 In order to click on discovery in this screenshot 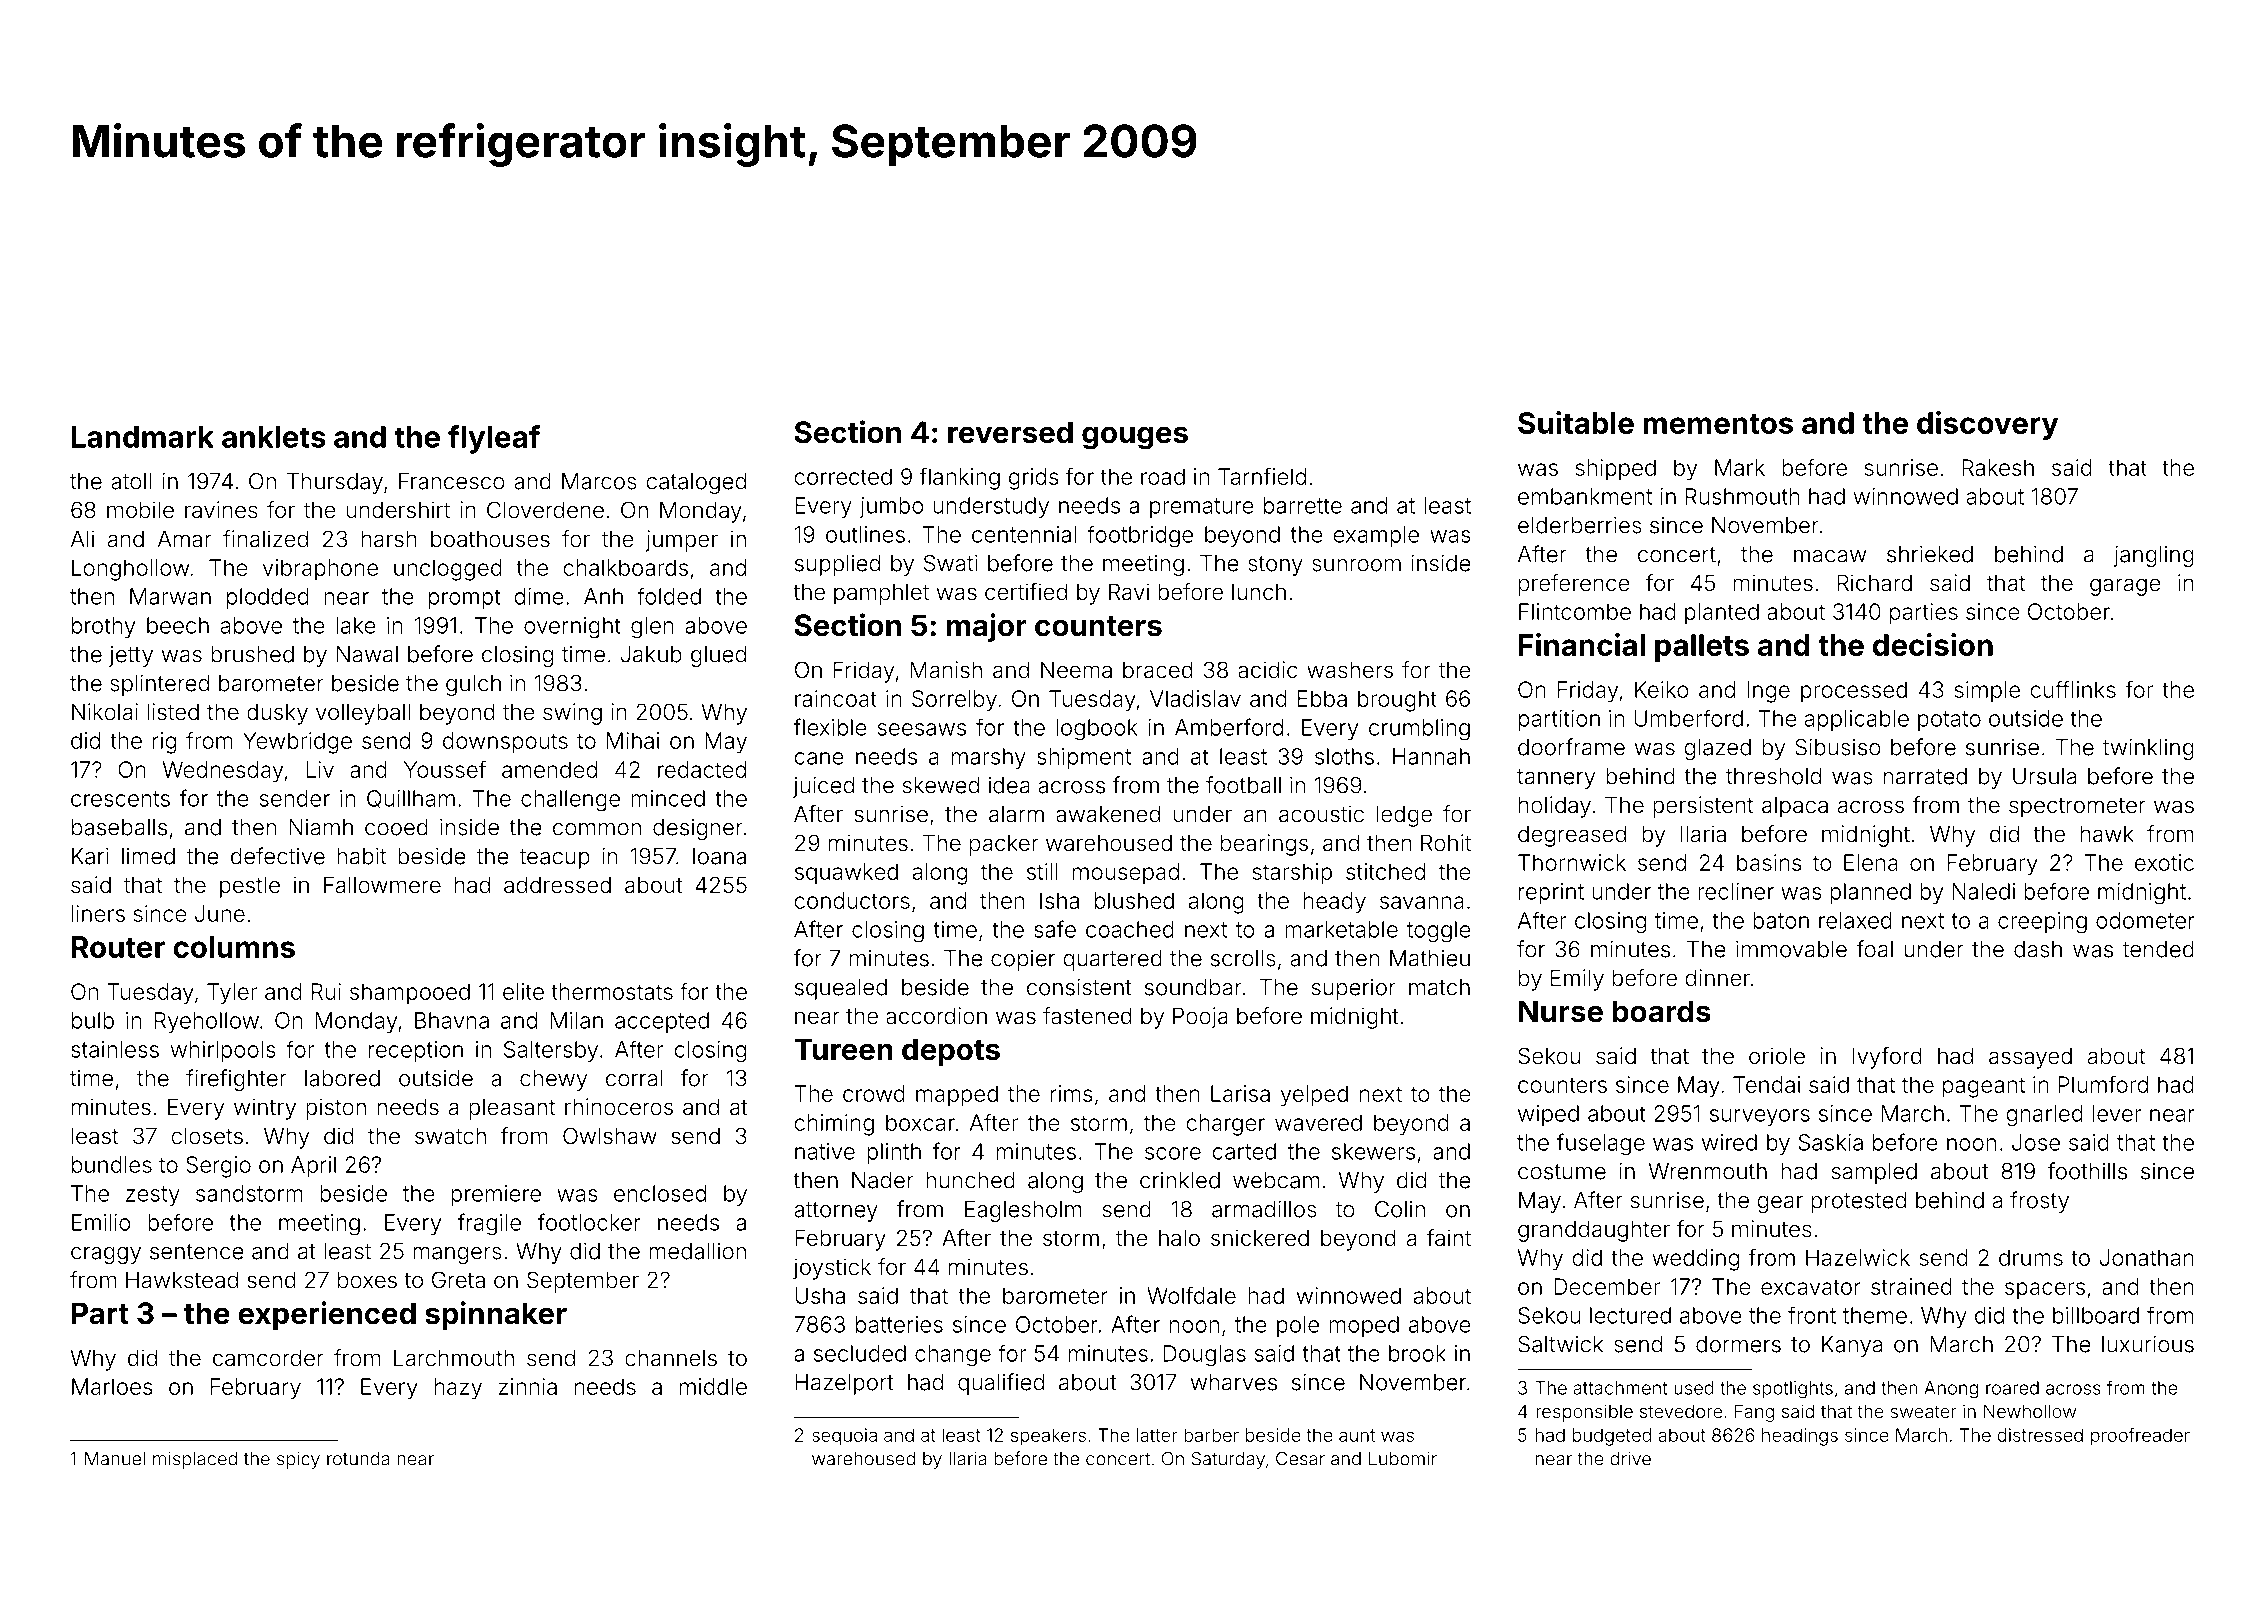, I will do `click(1987, 425)`.
